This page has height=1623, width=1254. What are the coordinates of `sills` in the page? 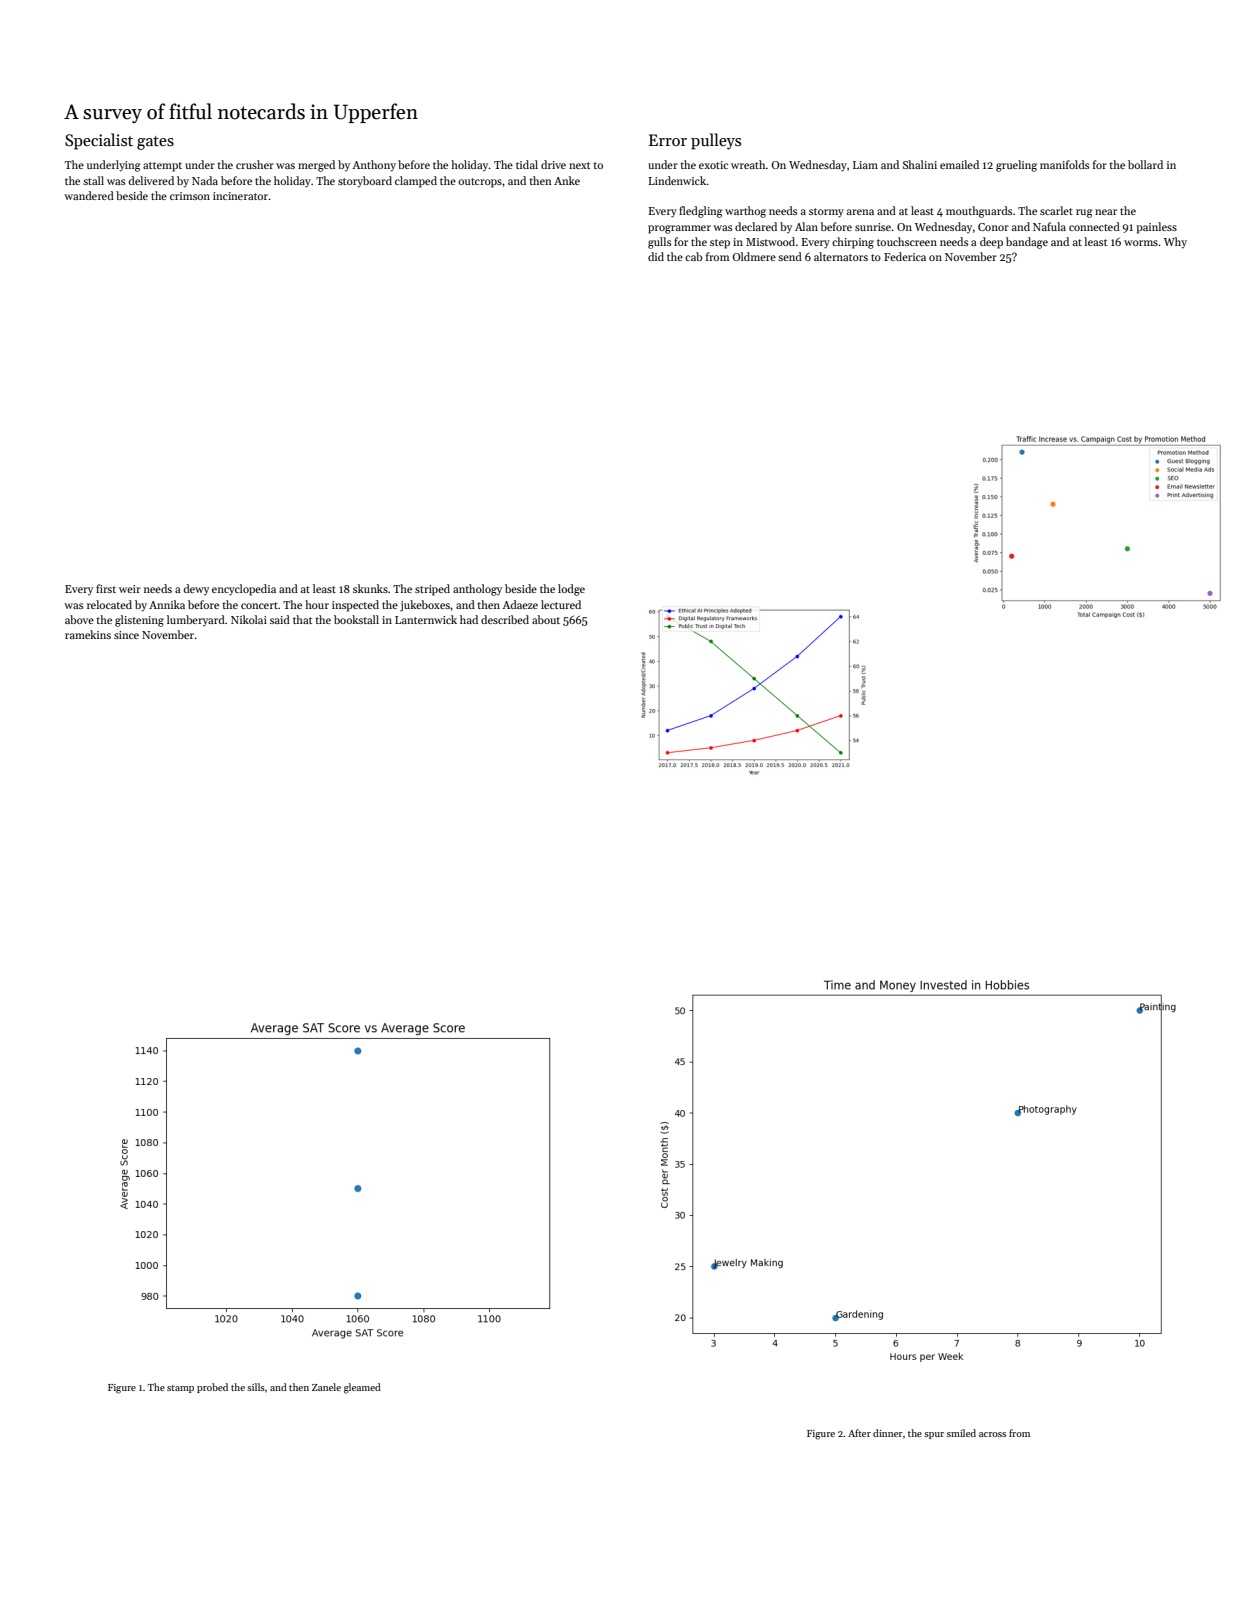 It's located at (256, 1387).
